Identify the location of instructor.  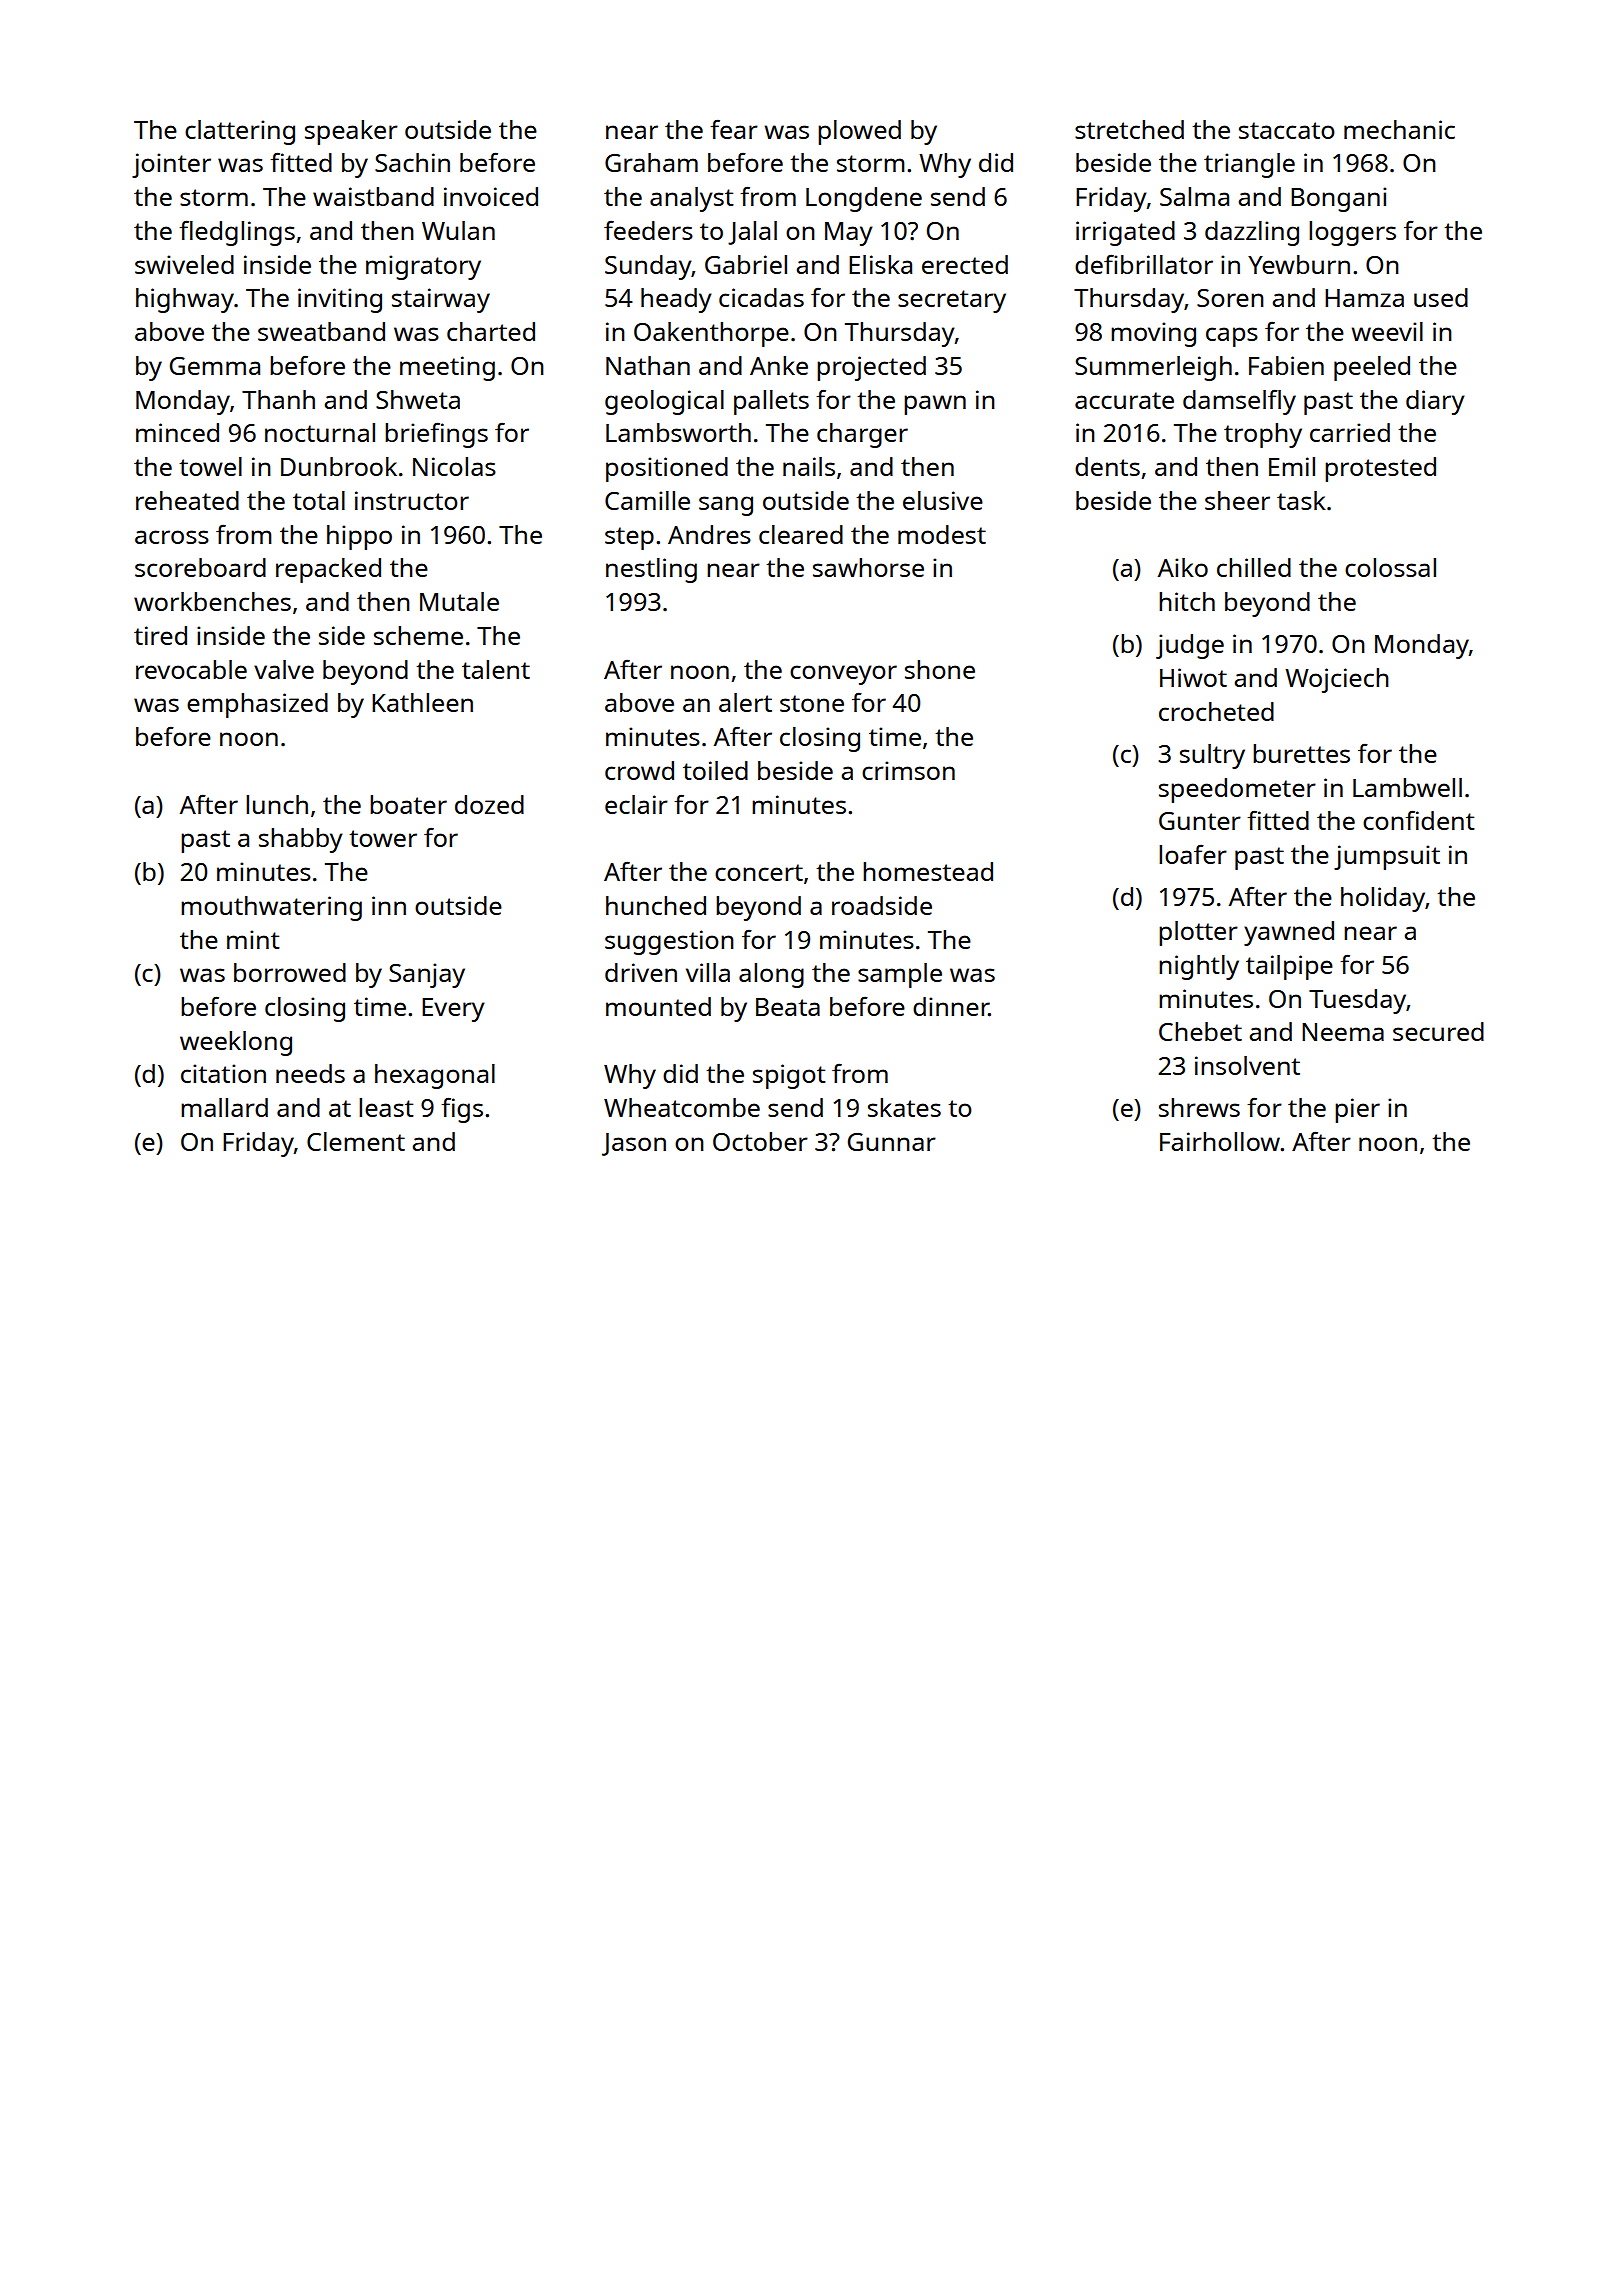
(412, 500).
